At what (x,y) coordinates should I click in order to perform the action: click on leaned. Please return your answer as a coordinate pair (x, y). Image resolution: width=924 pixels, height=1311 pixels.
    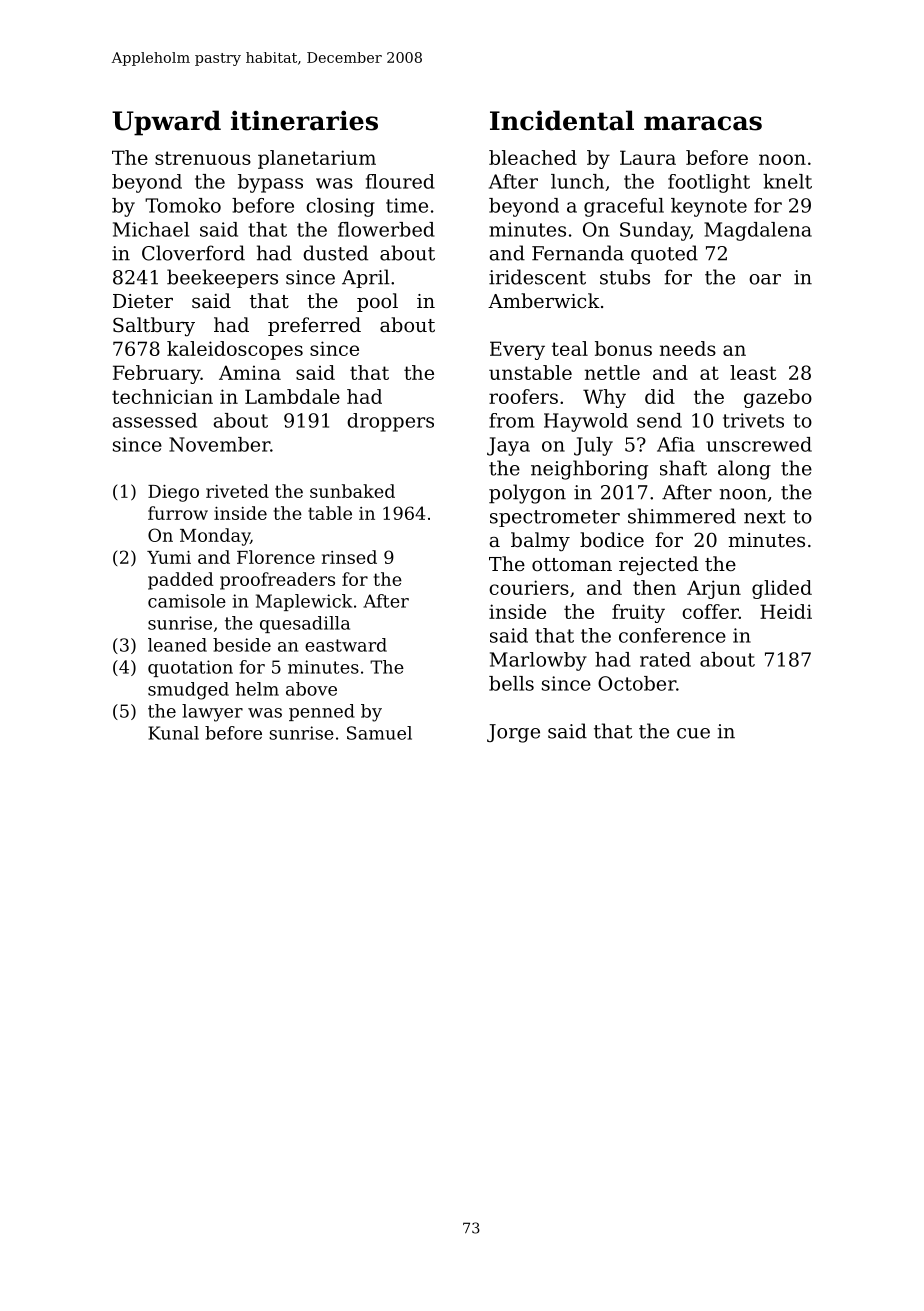
    Looking at the image, I should click on (177, 645).
